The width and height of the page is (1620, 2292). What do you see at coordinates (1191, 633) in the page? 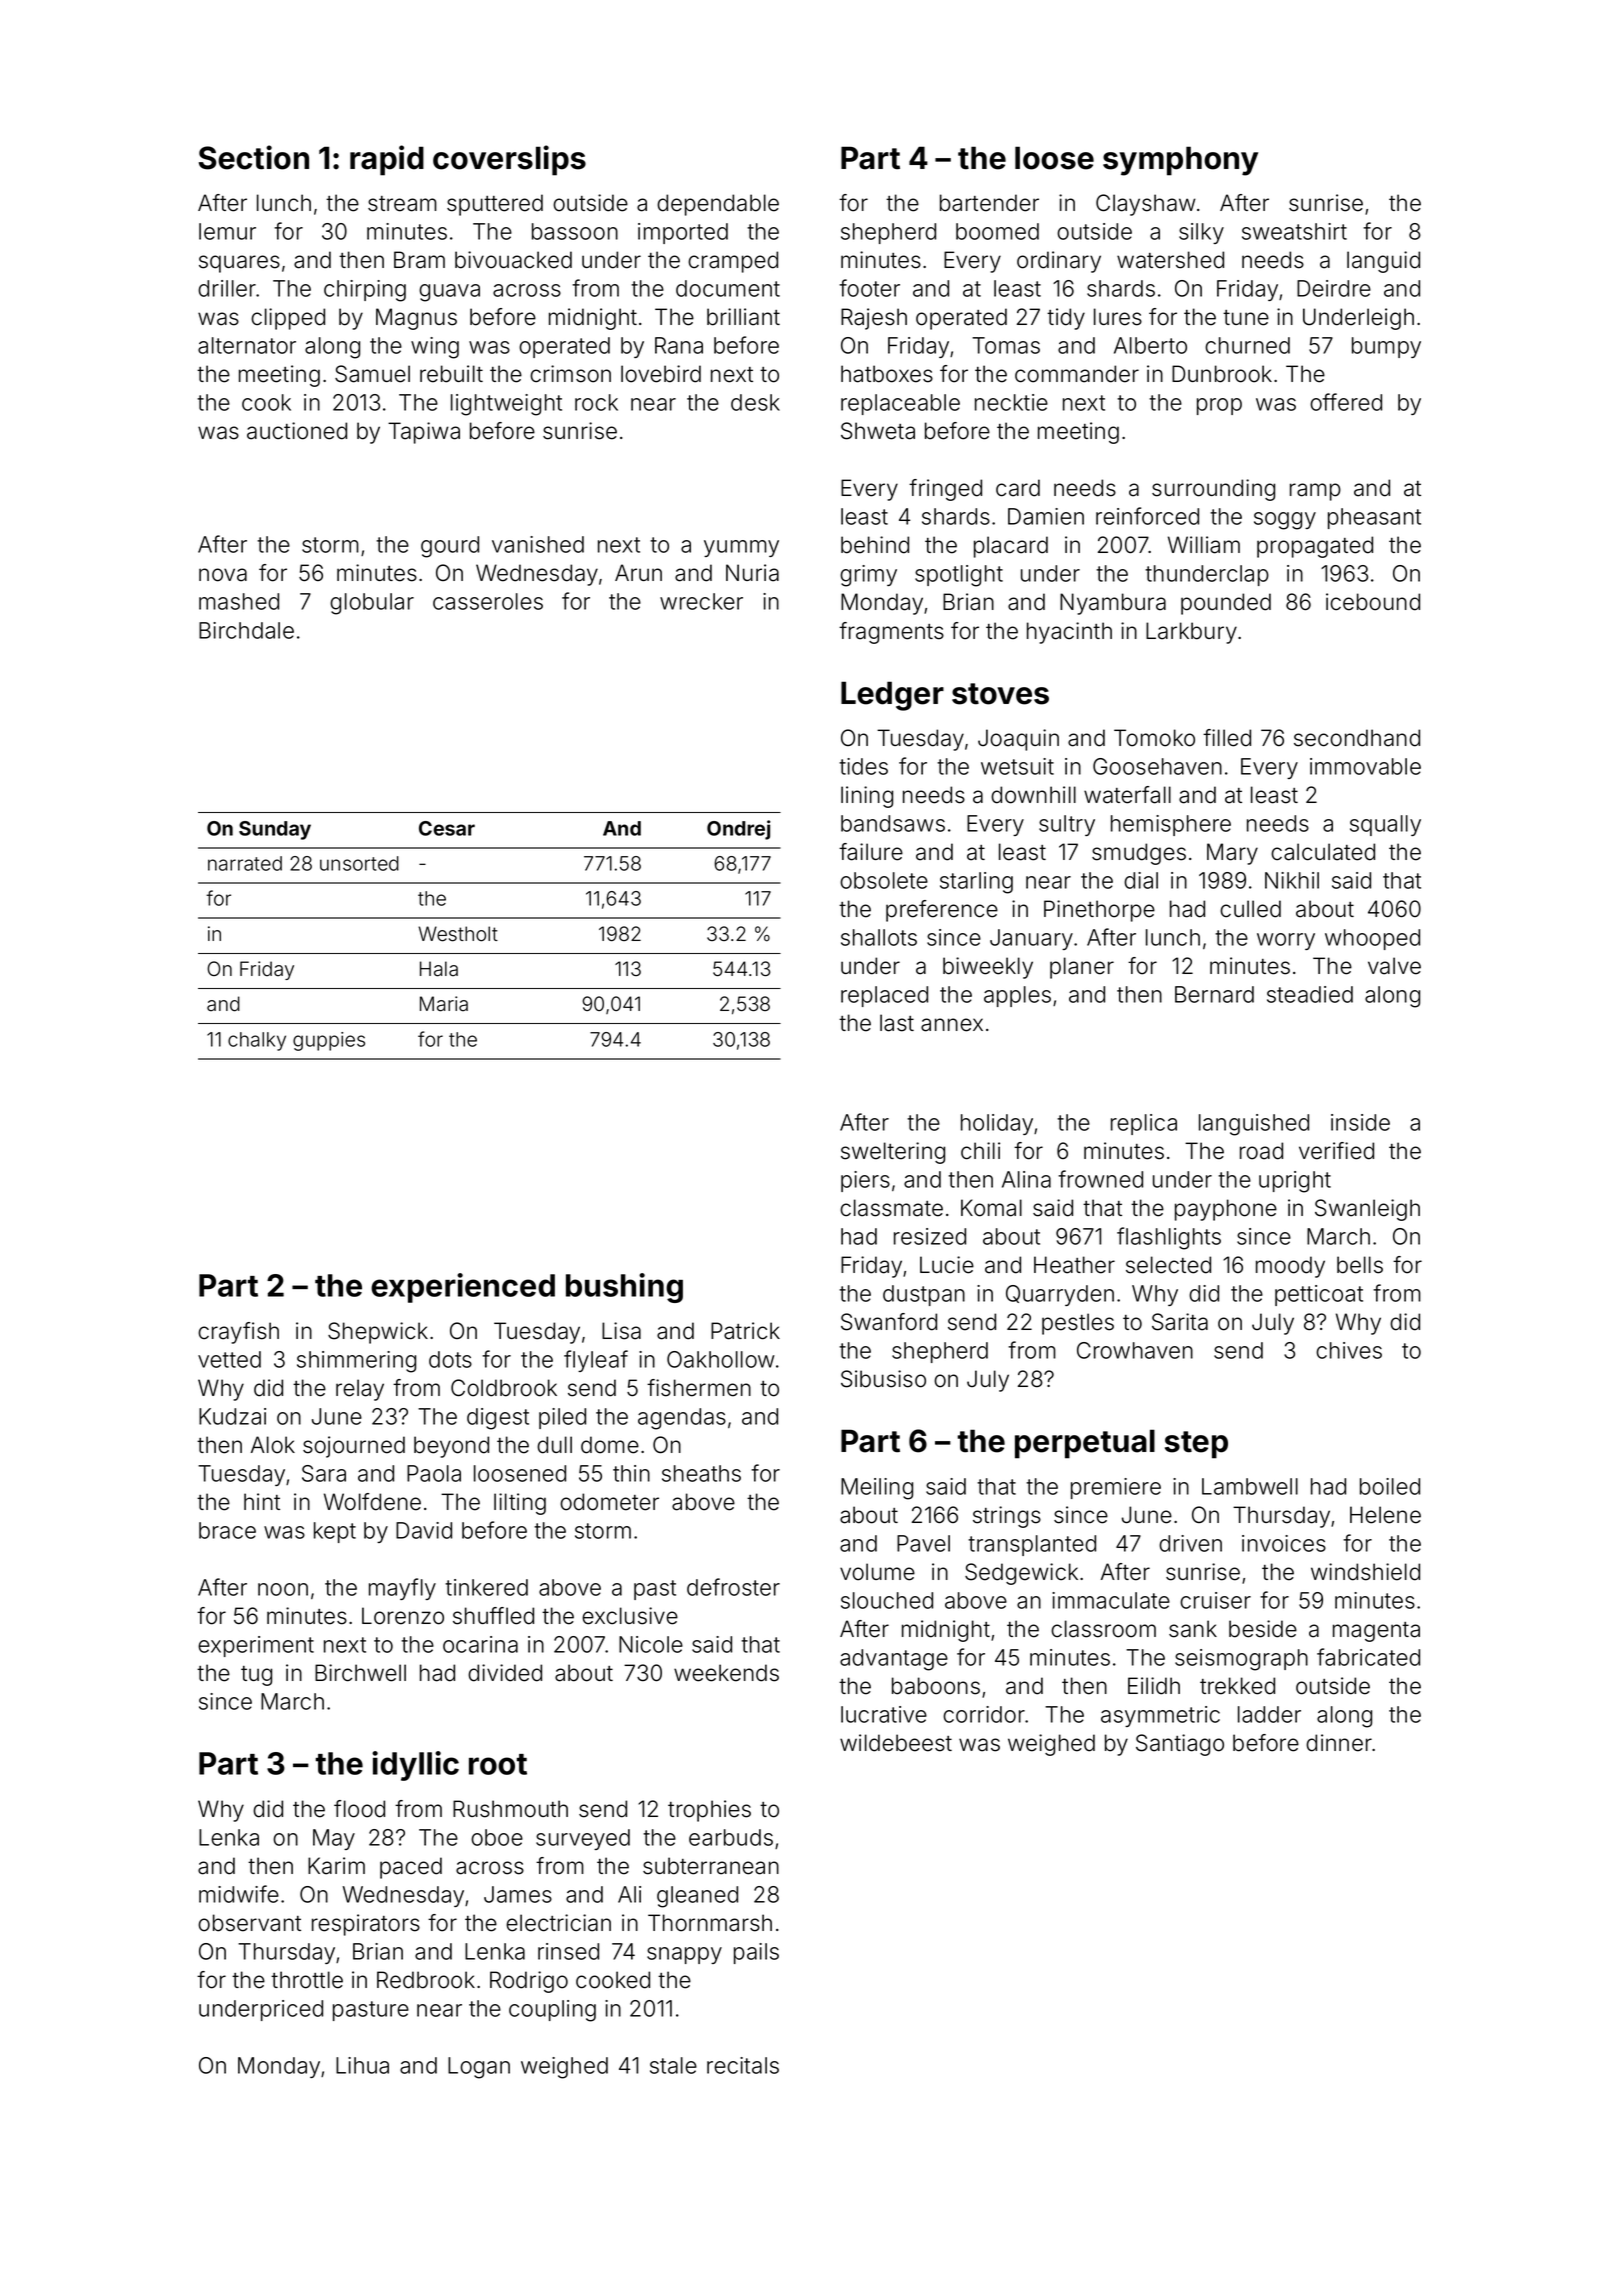
I see `Larkbury` at bounding box center [1191, 633].
